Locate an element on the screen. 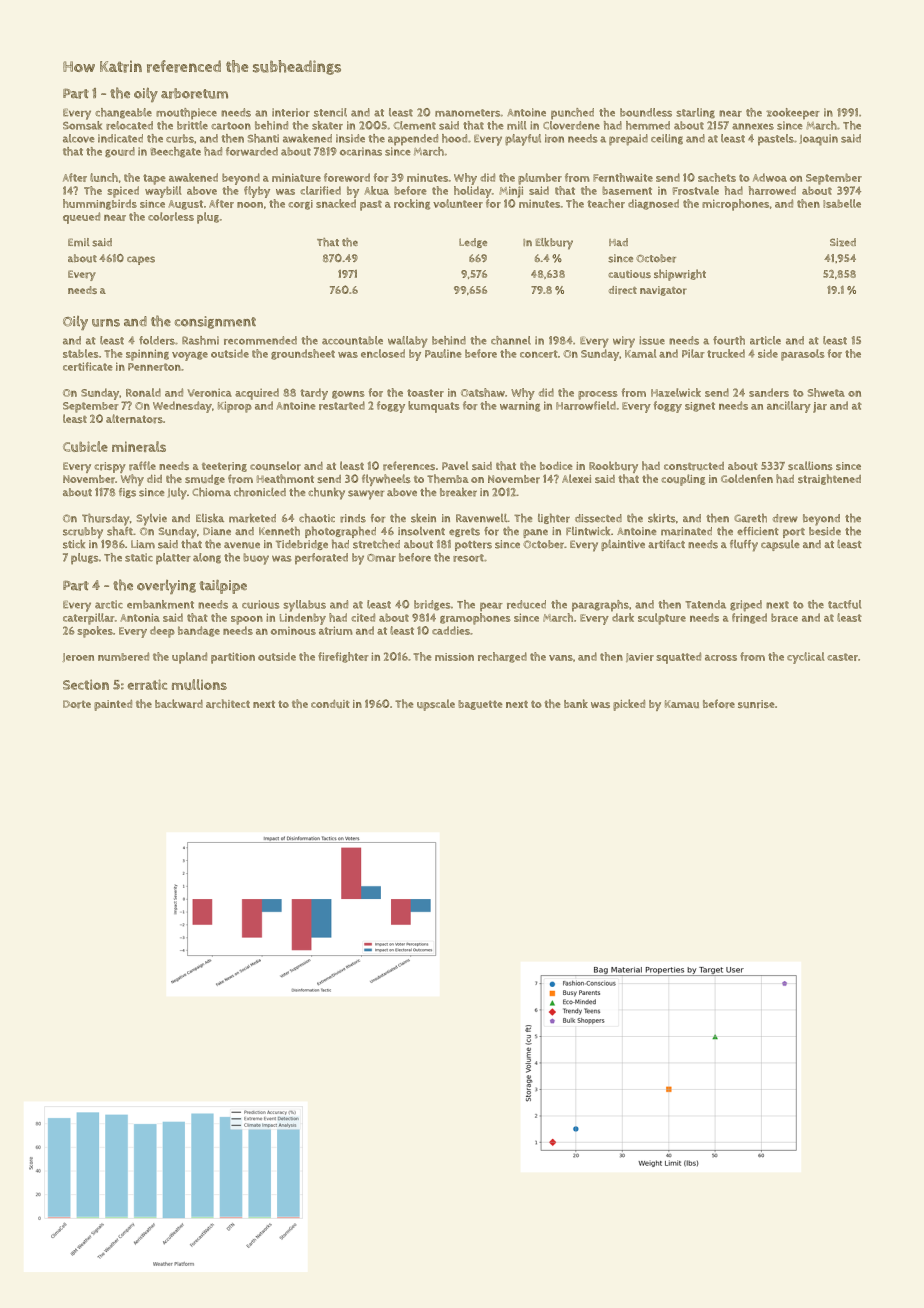  brace is located at coordinates (784, 617).
